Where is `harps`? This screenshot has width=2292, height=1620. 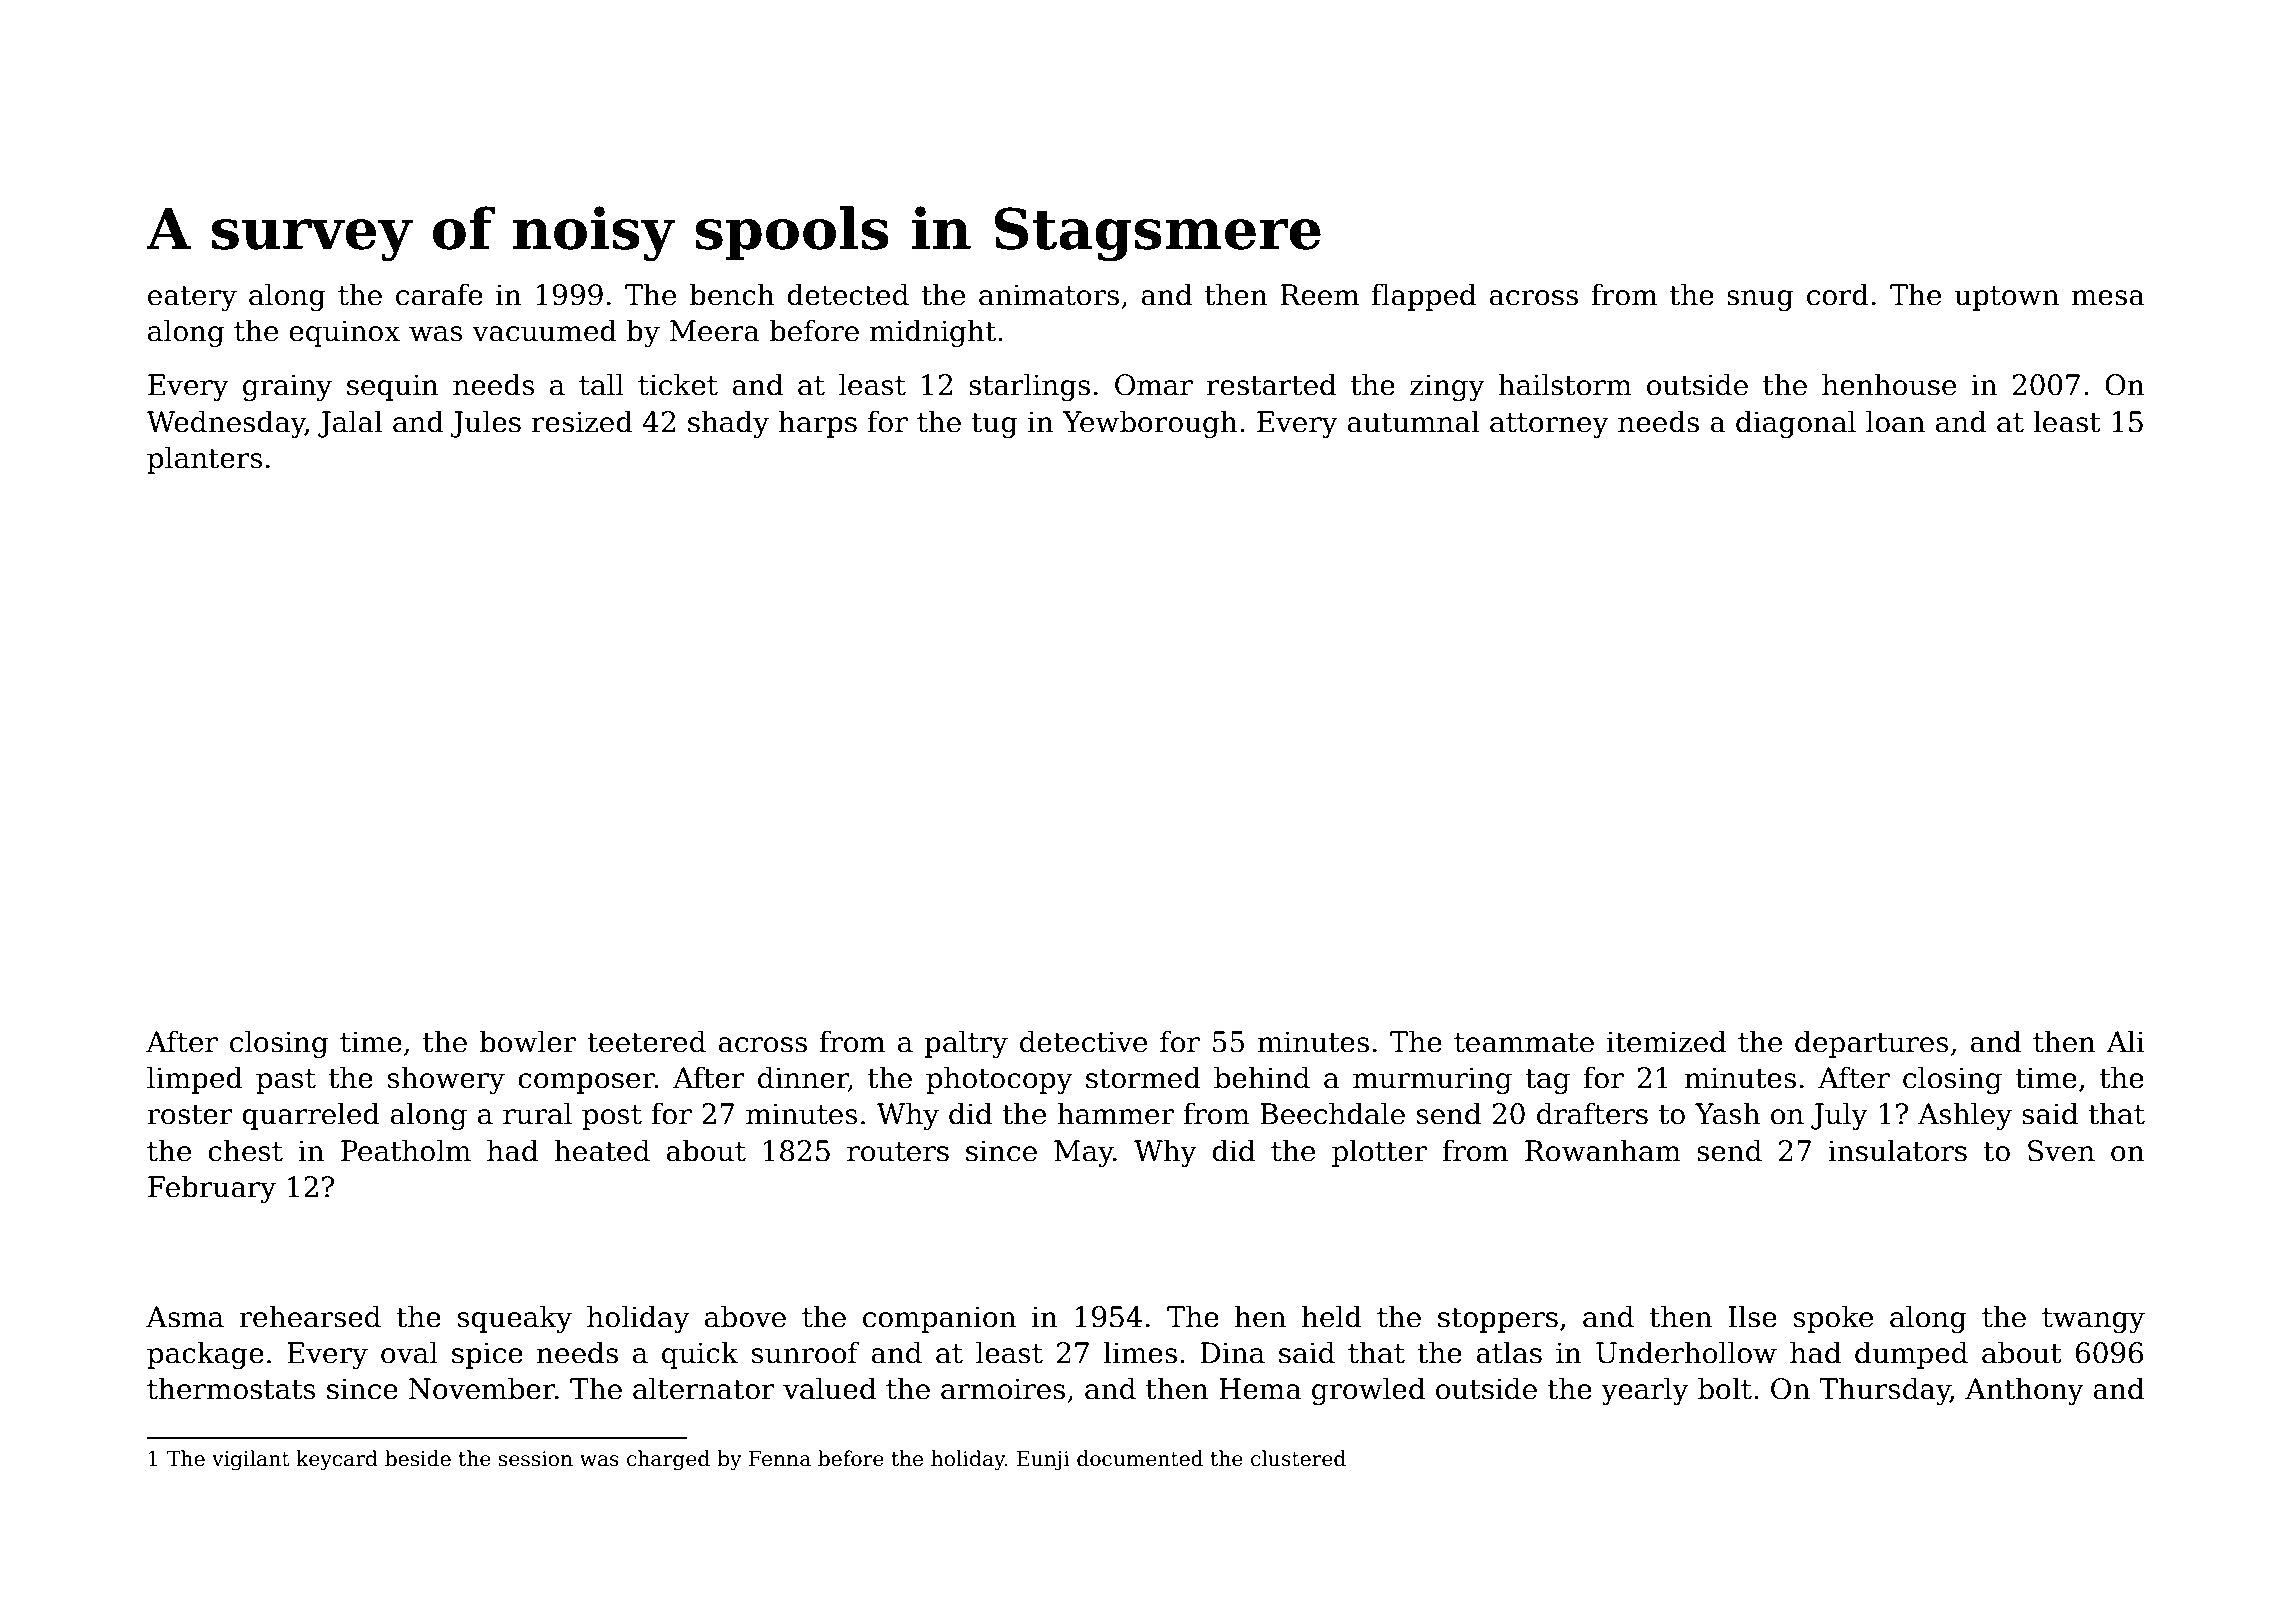
harps is located at coordinates (818, 424).
